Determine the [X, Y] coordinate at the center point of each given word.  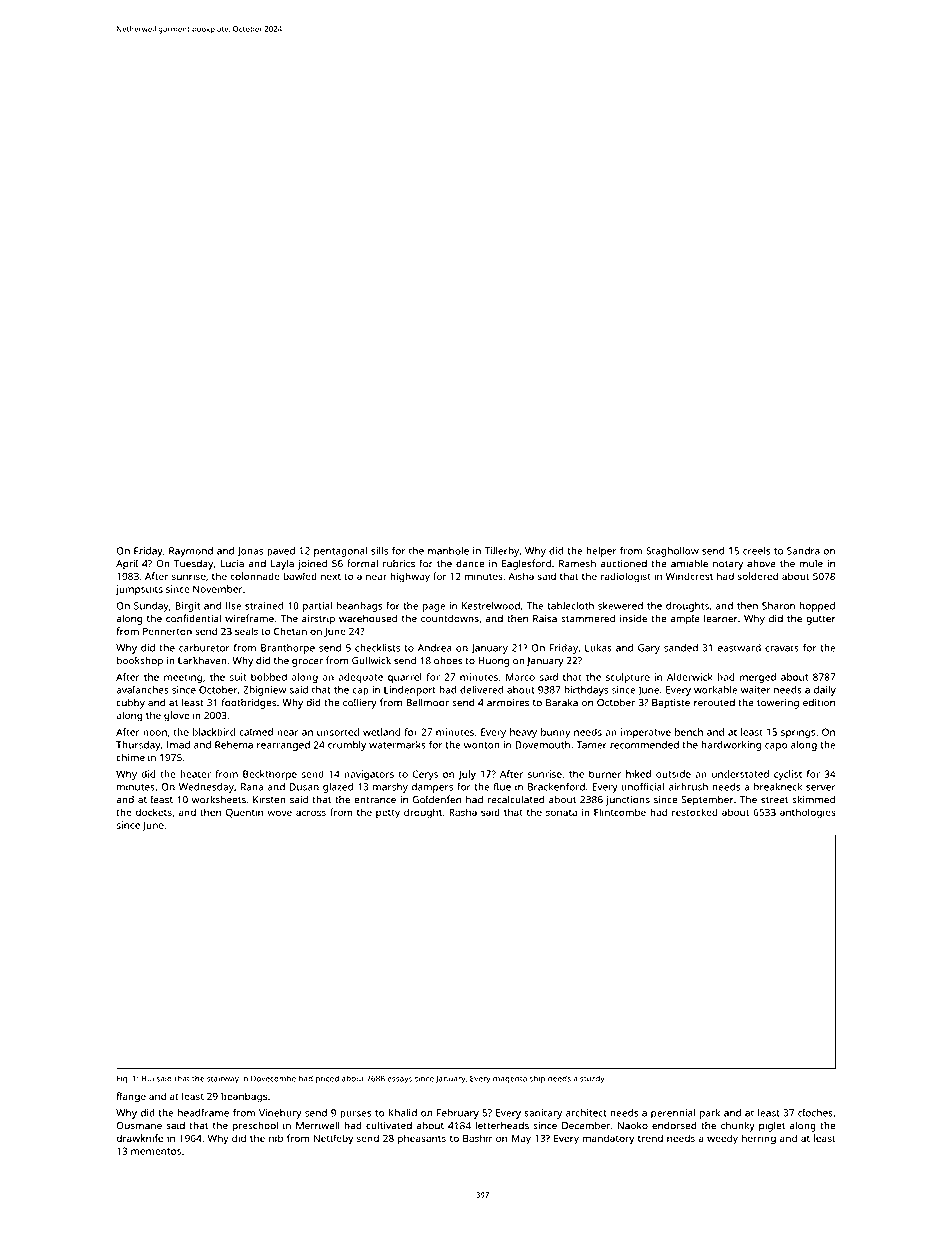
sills [379, 551]
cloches [815, 1113]
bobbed [269, 677]
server [821, 788]
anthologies [808, 813]
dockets [154, 812]
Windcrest [689, 576]
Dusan [304, 787]
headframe [203, 1112]
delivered [482, 690]
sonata [561, 813]
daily [825, 691]
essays [399, 1080]
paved [281, 552]
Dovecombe [273, 1078]
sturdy [592, 1079]
